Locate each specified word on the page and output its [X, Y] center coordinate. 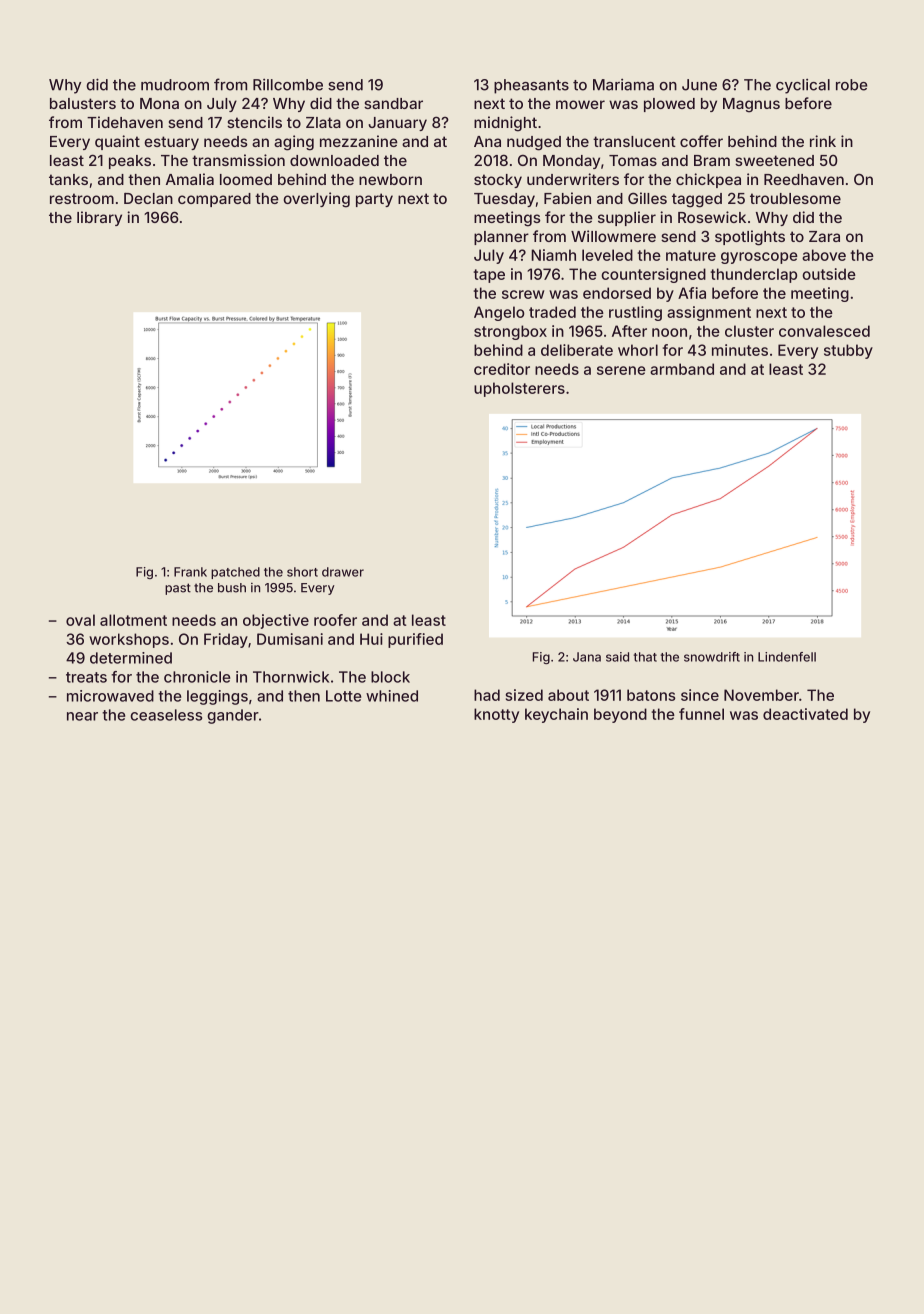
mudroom [175, 85]
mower [580, 104]
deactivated [805, 714]
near [82, 716]
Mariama [623, 85]
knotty [496, 715]
